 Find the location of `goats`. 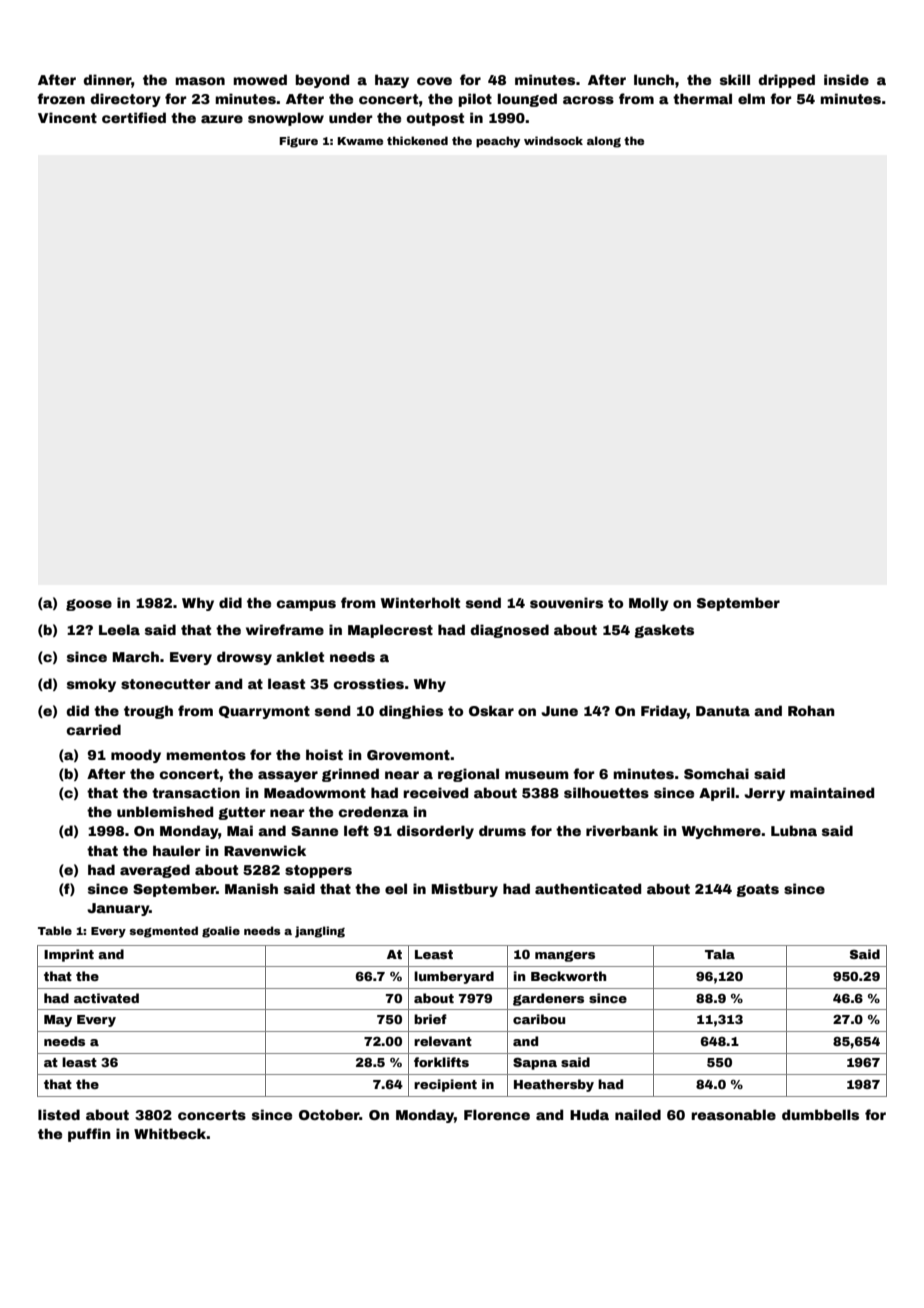

goats is located at coordinates (757, 890).
